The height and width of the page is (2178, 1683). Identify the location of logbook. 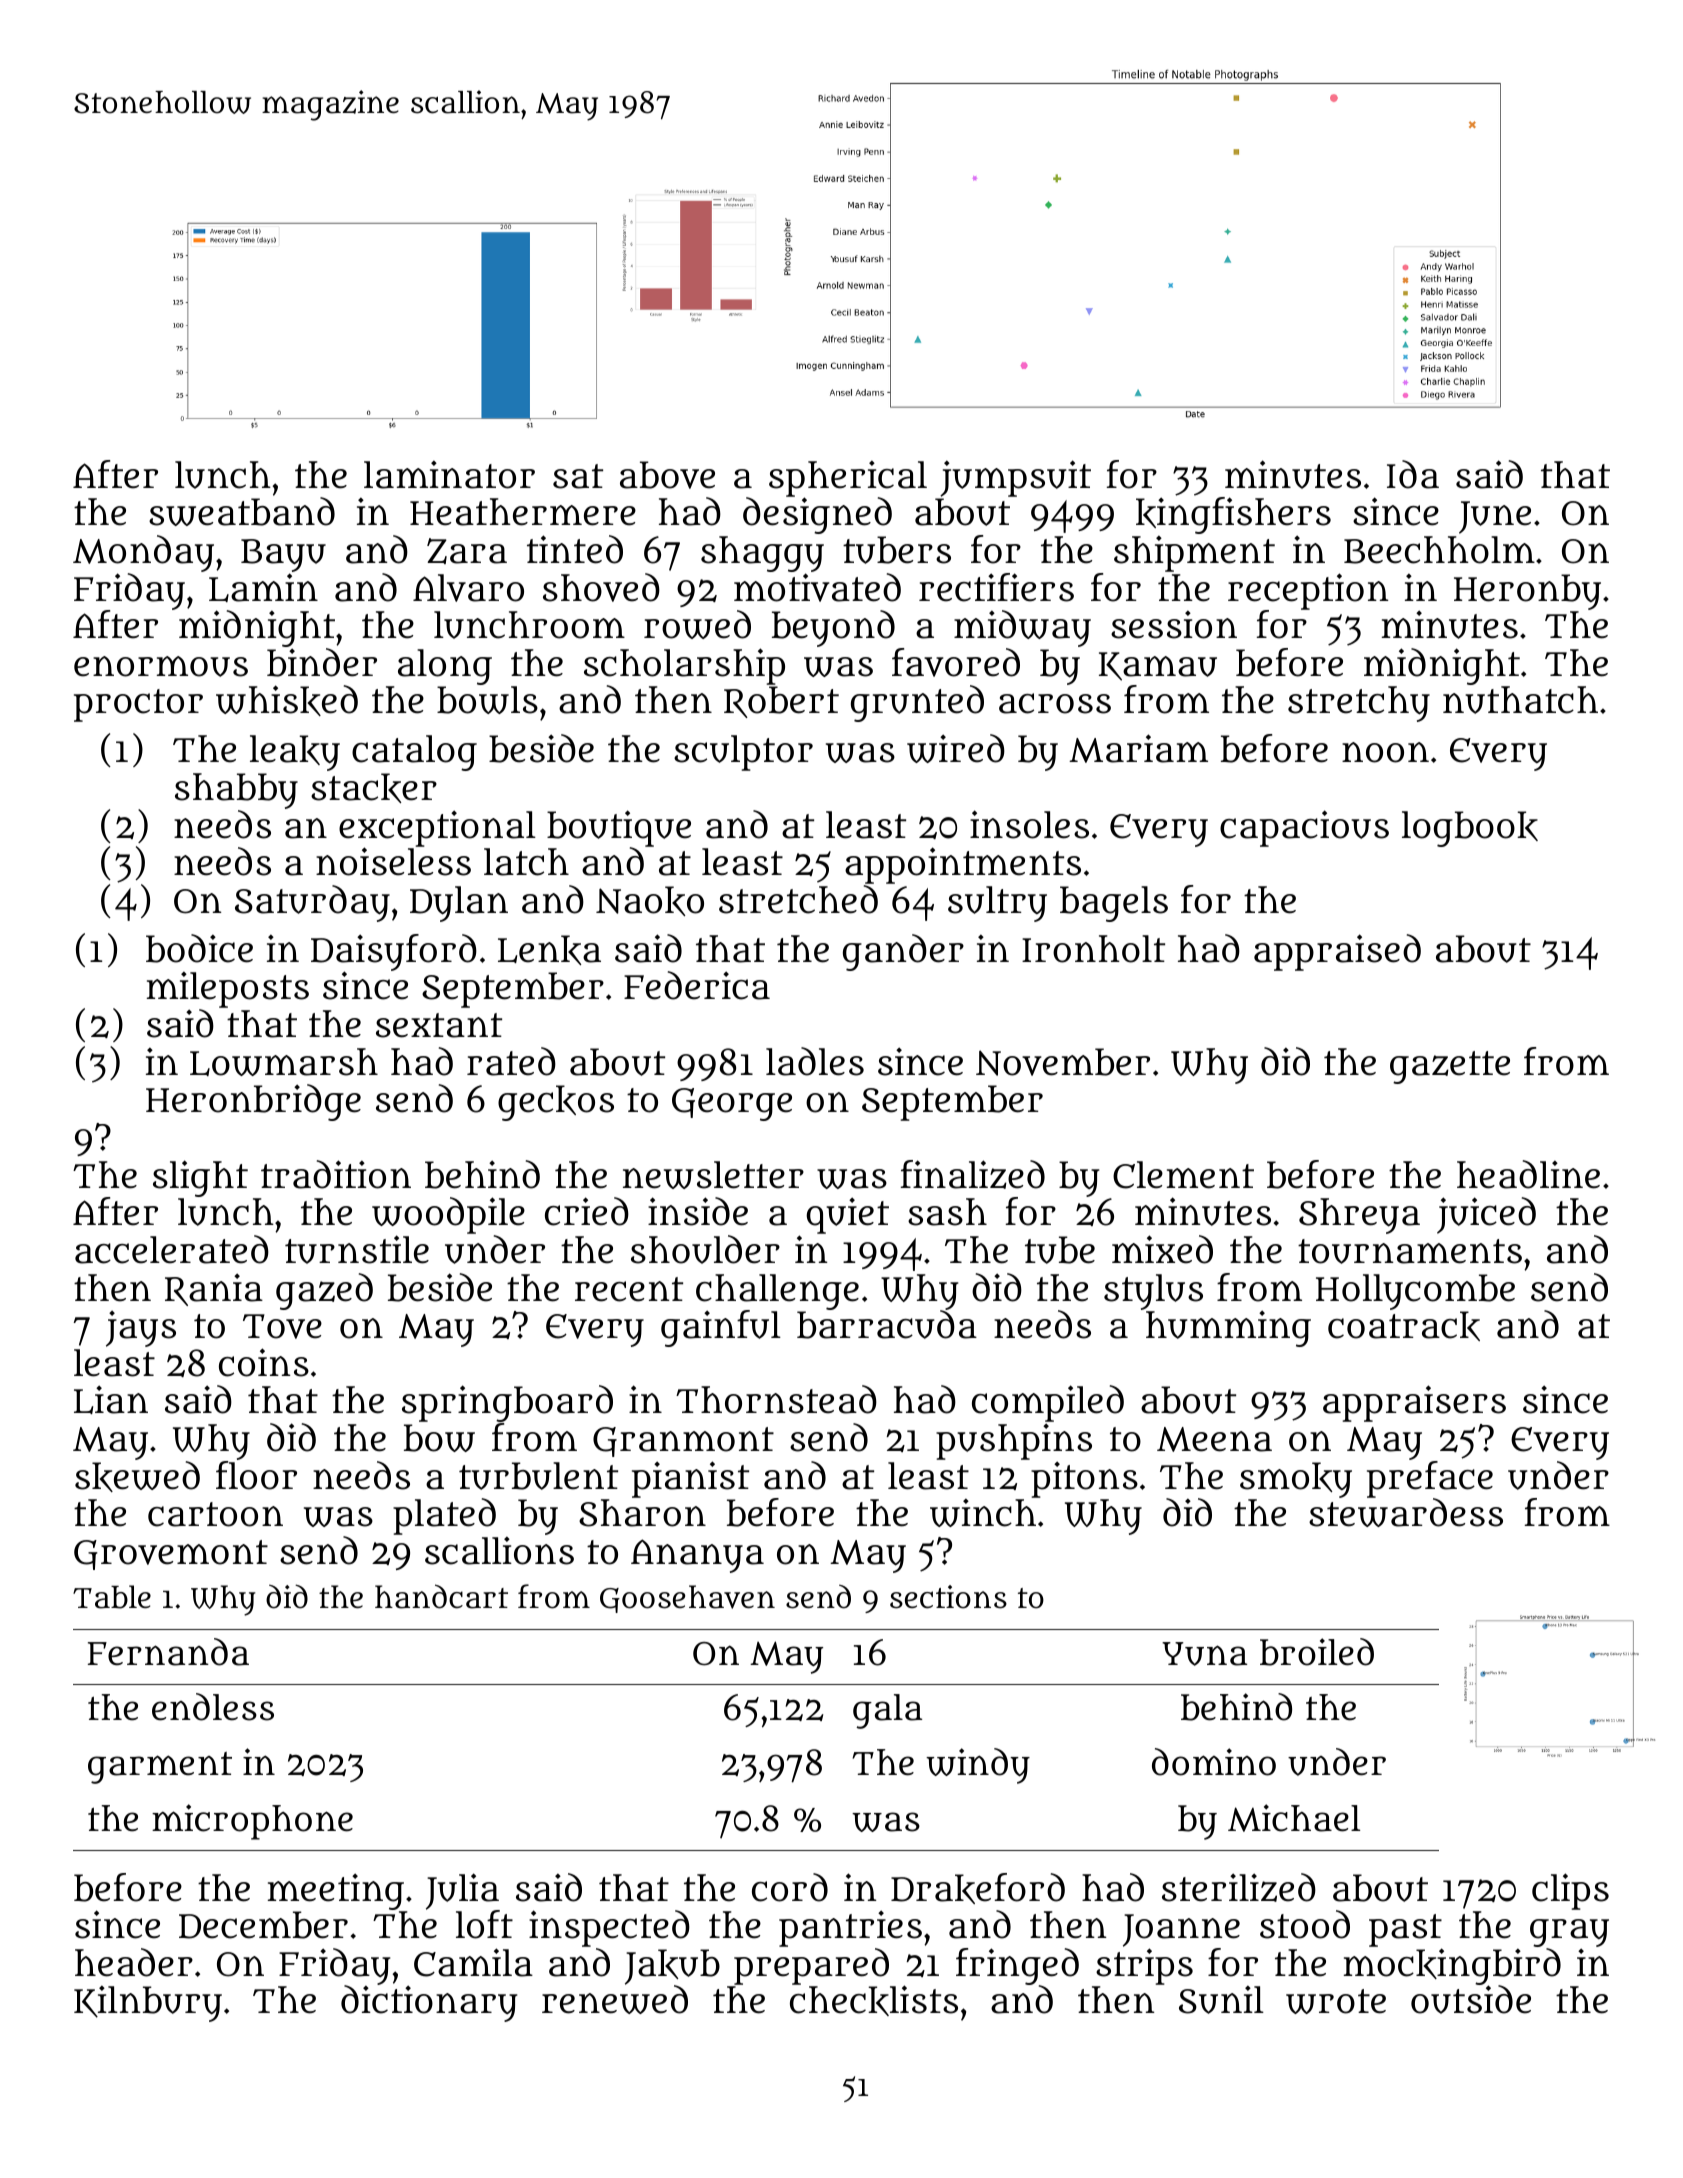
(1470, 829).
